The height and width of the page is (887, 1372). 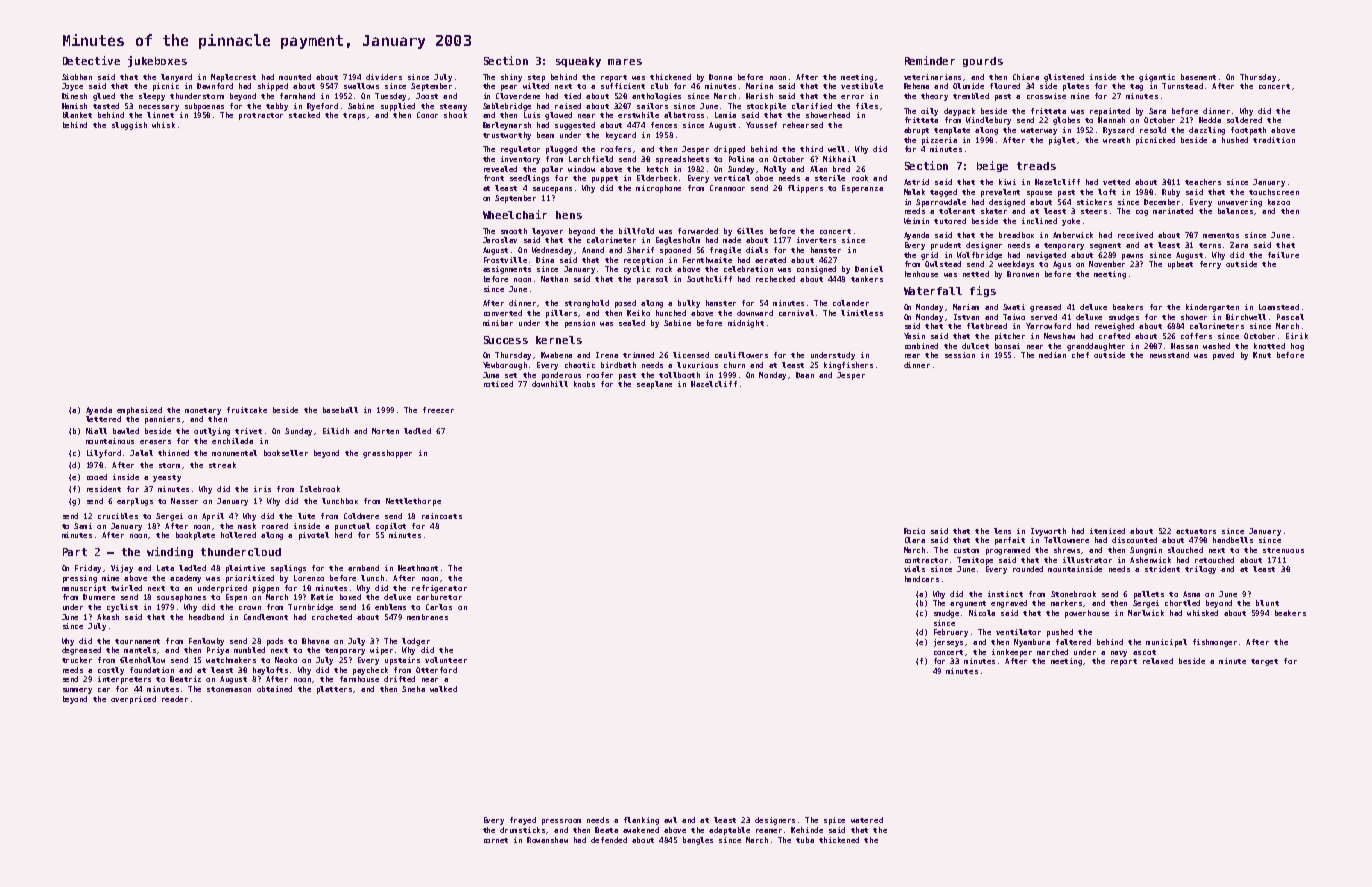 What do you see at coordinates (1290, 317) in the page?
I see `Pascal` at bounding box center [1290, 317].
